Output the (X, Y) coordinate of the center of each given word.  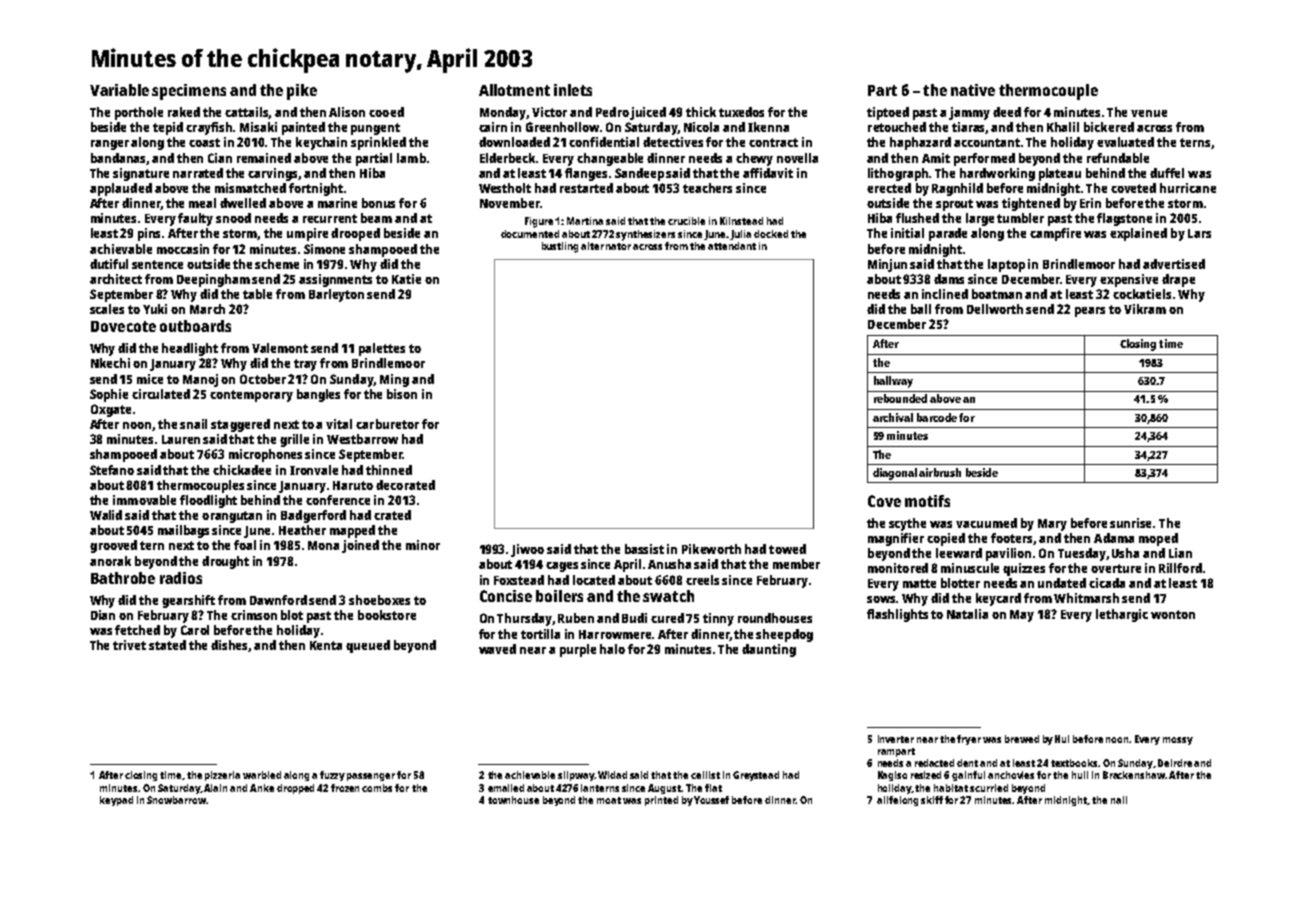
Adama (1114, 538)
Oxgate (111, 410)
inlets (573, 90)
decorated (405, 485)
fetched (137, 630)
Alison (347, 112)
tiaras (969, 128)
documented (530, 234)
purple (578, 650)
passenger (371, 777)
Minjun (887, 265)
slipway (576, 776)
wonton (1173, 614)
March (207, 309)
